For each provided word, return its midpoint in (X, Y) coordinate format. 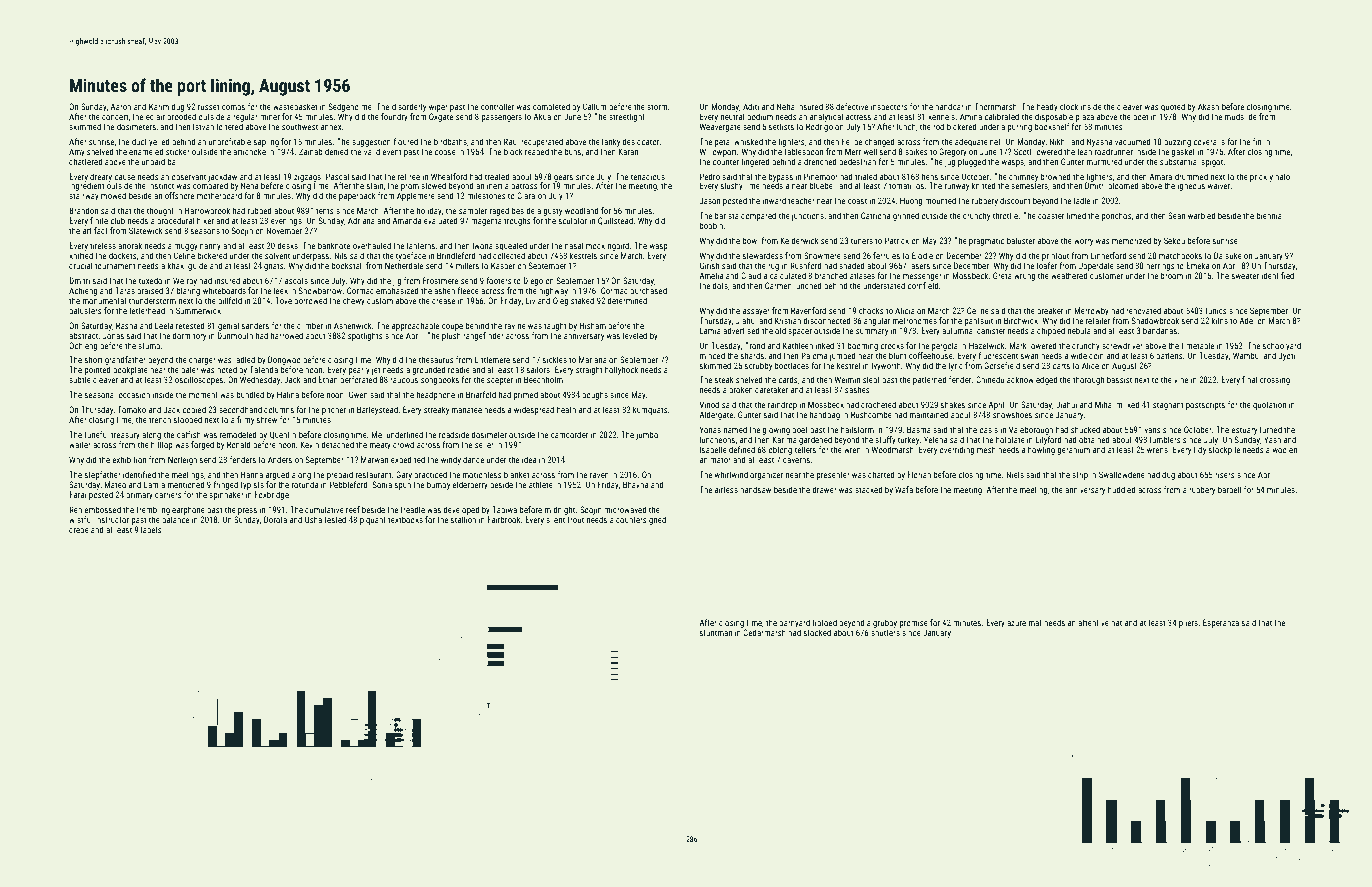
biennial (1270, 215)
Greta (1002, 275)
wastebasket (295, 106)
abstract (83, 335)
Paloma (814, 355)
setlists (781, 126)
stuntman (716, 633)
